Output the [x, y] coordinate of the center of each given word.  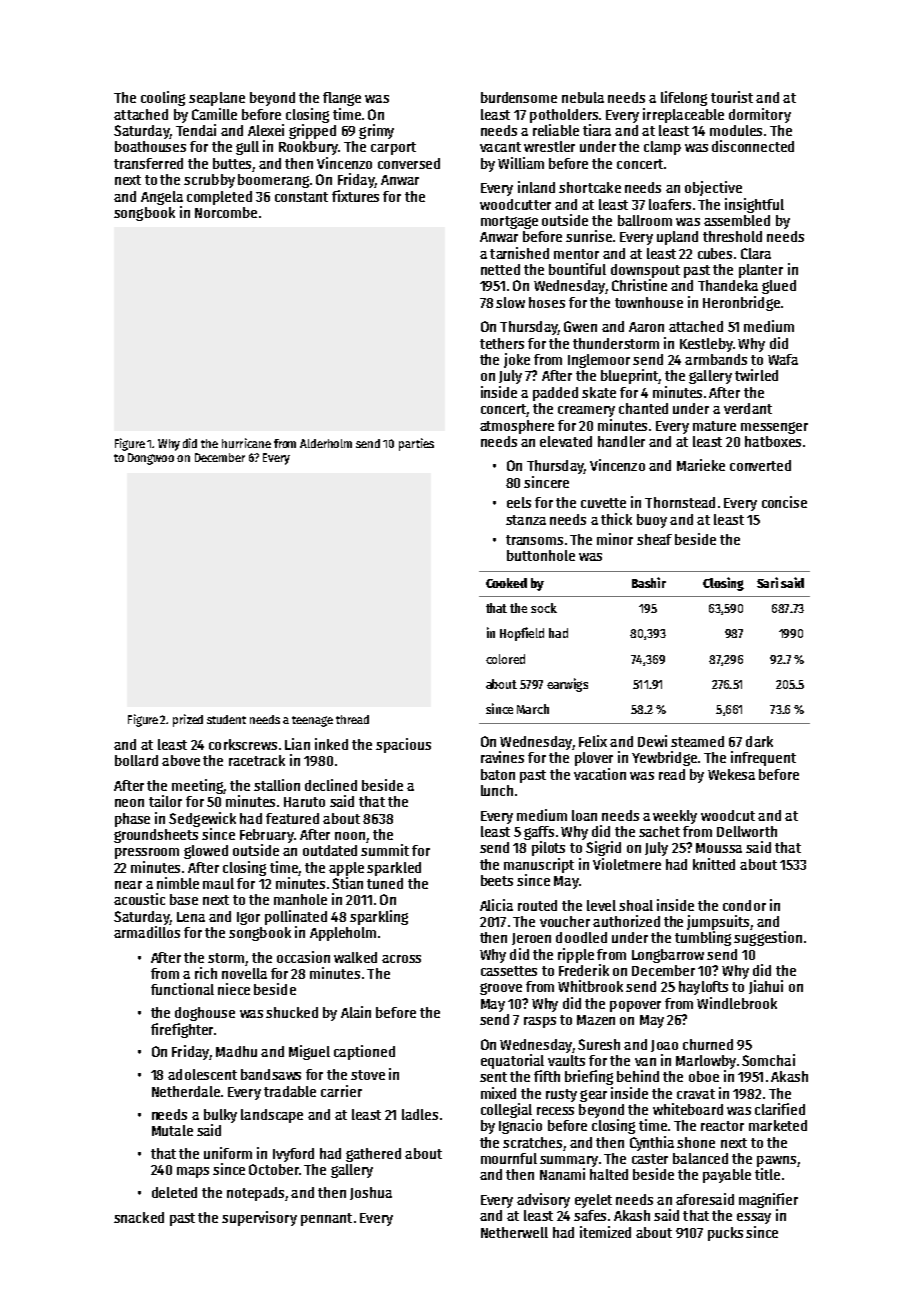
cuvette [603, 503]
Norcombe [226, 212]
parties [416, 444]
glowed [206, 852]
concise [784, 502]
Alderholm [326, 443]
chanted [643, 408]
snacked [139, 1217]
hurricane [246, 443]
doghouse [205, 1014]
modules [736, 130]
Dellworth [747, 831]
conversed [409, 163]
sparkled [394, 869]
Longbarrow [668, 956]
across [401, 959]
